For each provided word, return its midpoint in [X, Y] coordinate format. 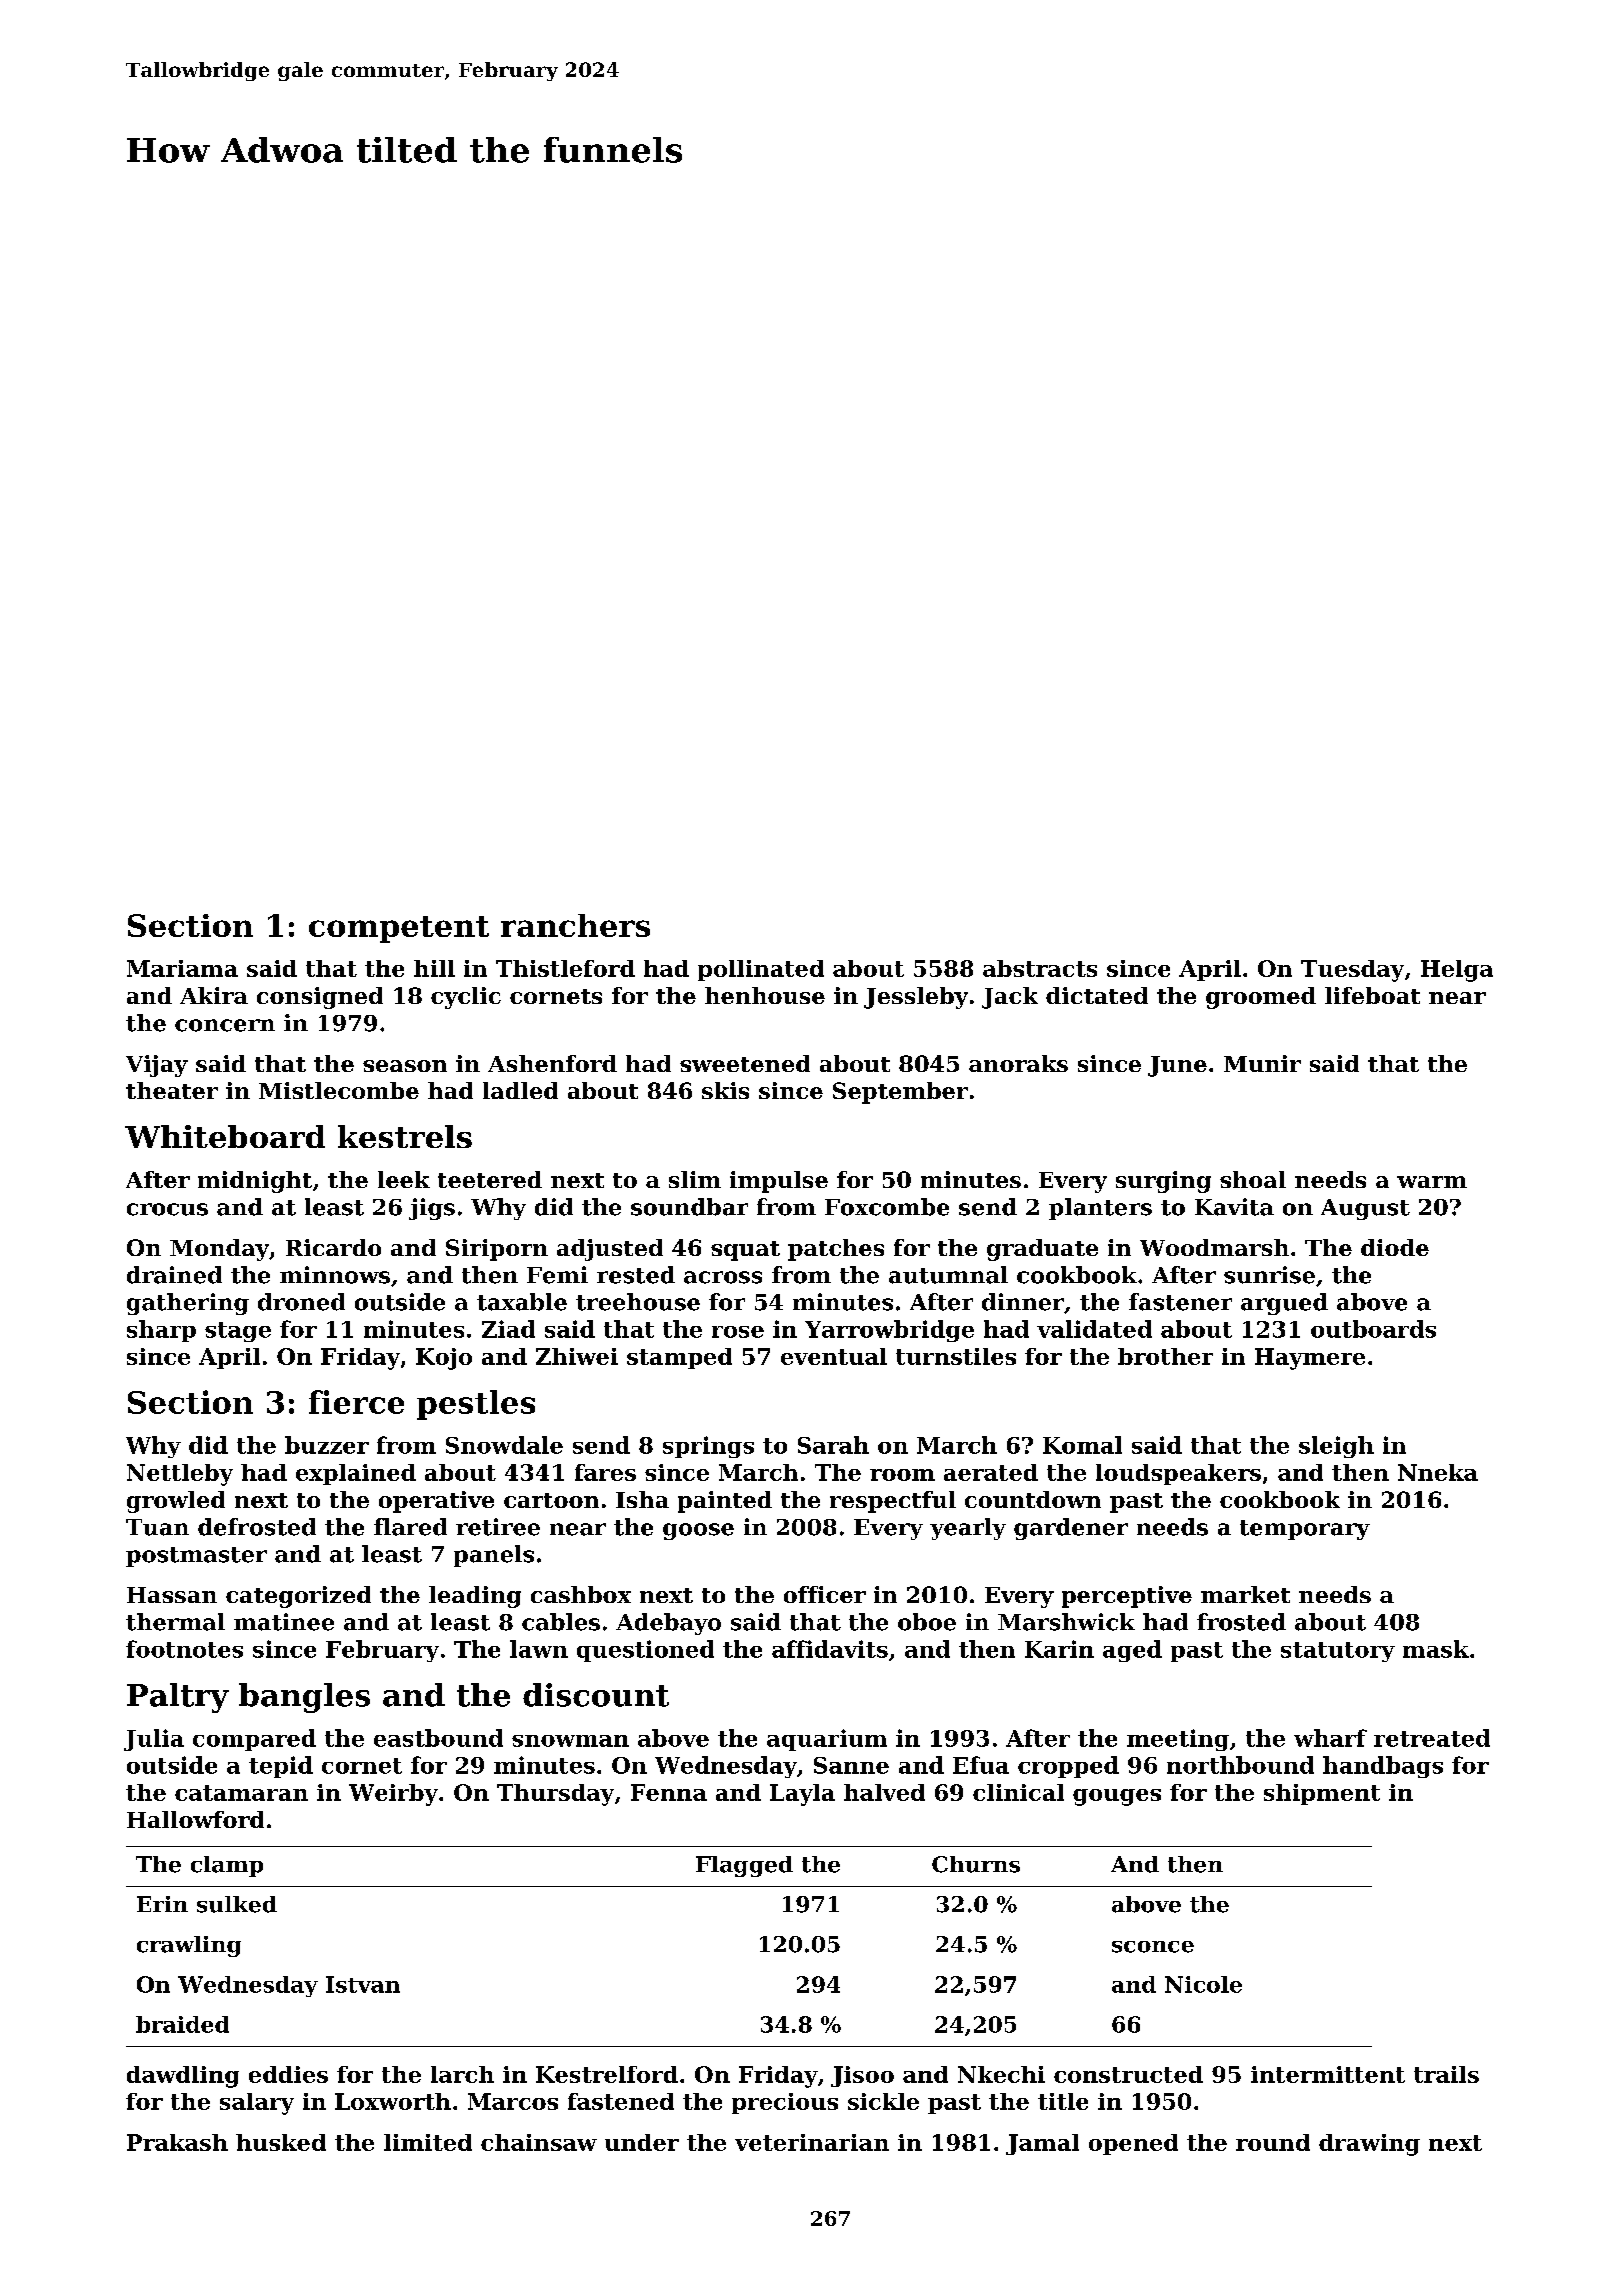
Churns [976, 1864]
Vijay [157, 1066]
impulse [779, 1182]
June [1177, 1066]
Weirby [393, 1795]
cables [561, 1622]
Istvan [363, 1984]
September [900, 1093]
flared [410, 1527]
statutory [1338, 1652]
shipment [1322, 1794]
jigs [432, 1209]
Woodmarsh [1214, 1247]
